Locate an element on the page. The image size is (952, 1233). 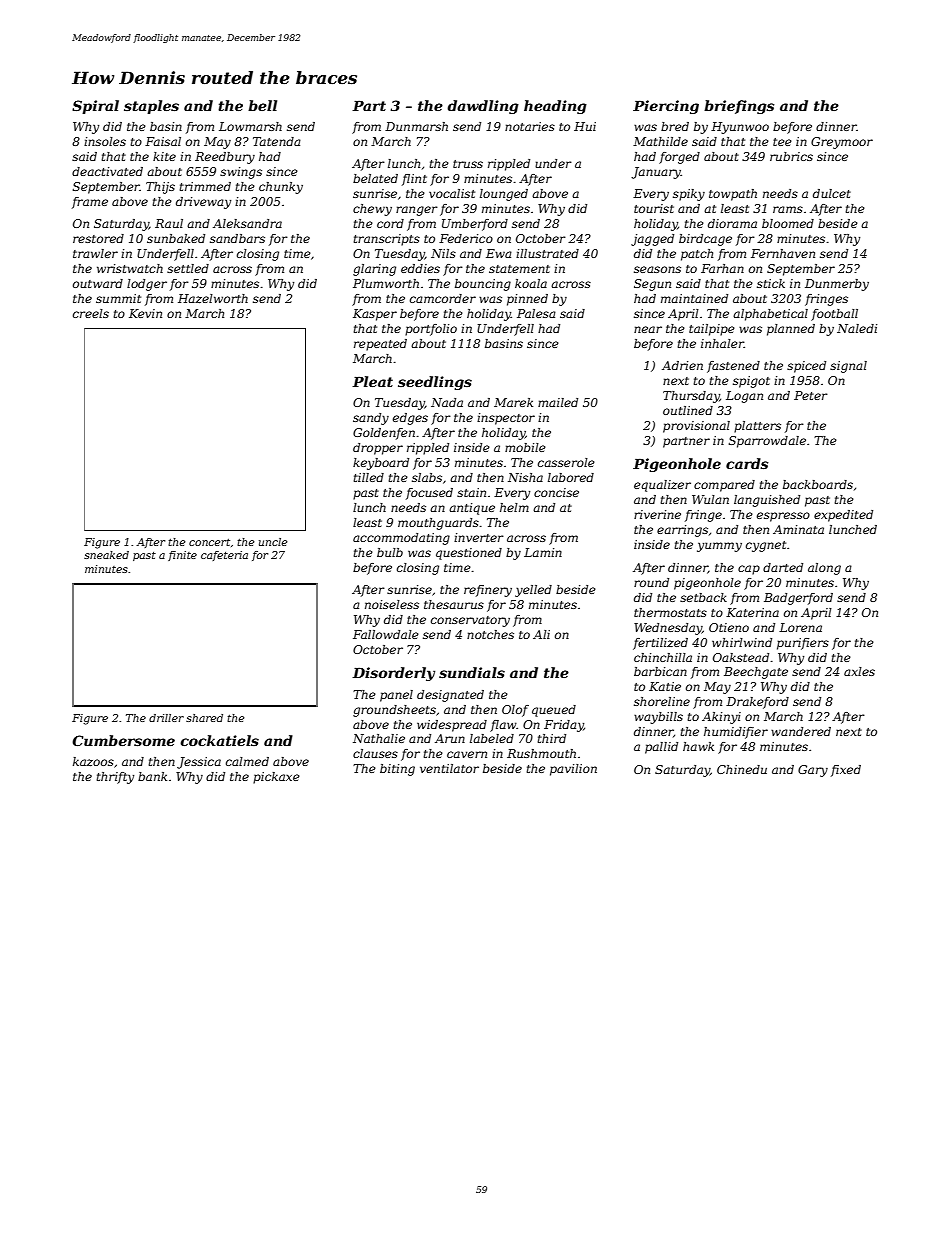
concise is located at coordinates (556, 492).
